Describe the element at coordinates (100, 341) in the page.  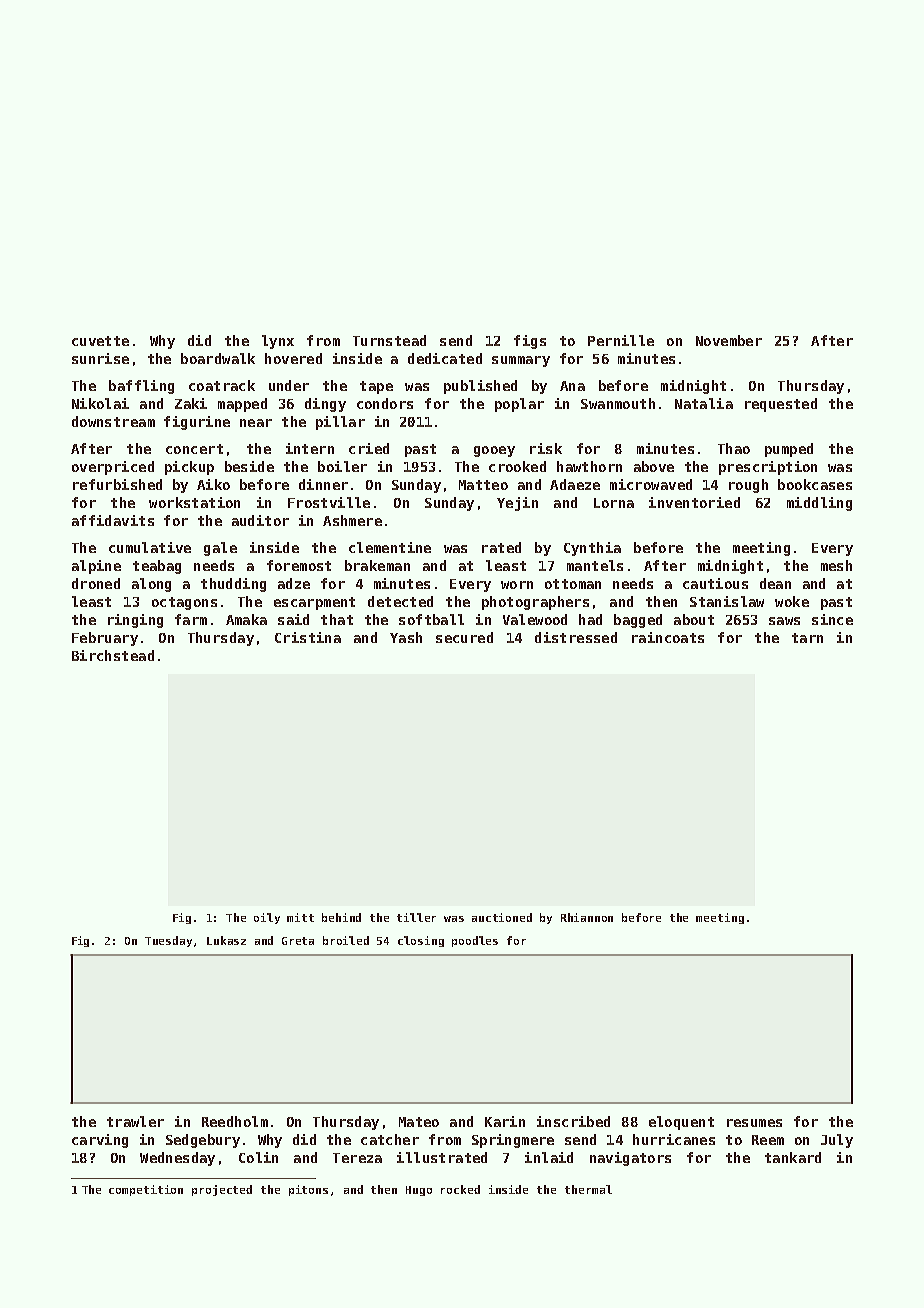
I see `cuvette` at that location.
